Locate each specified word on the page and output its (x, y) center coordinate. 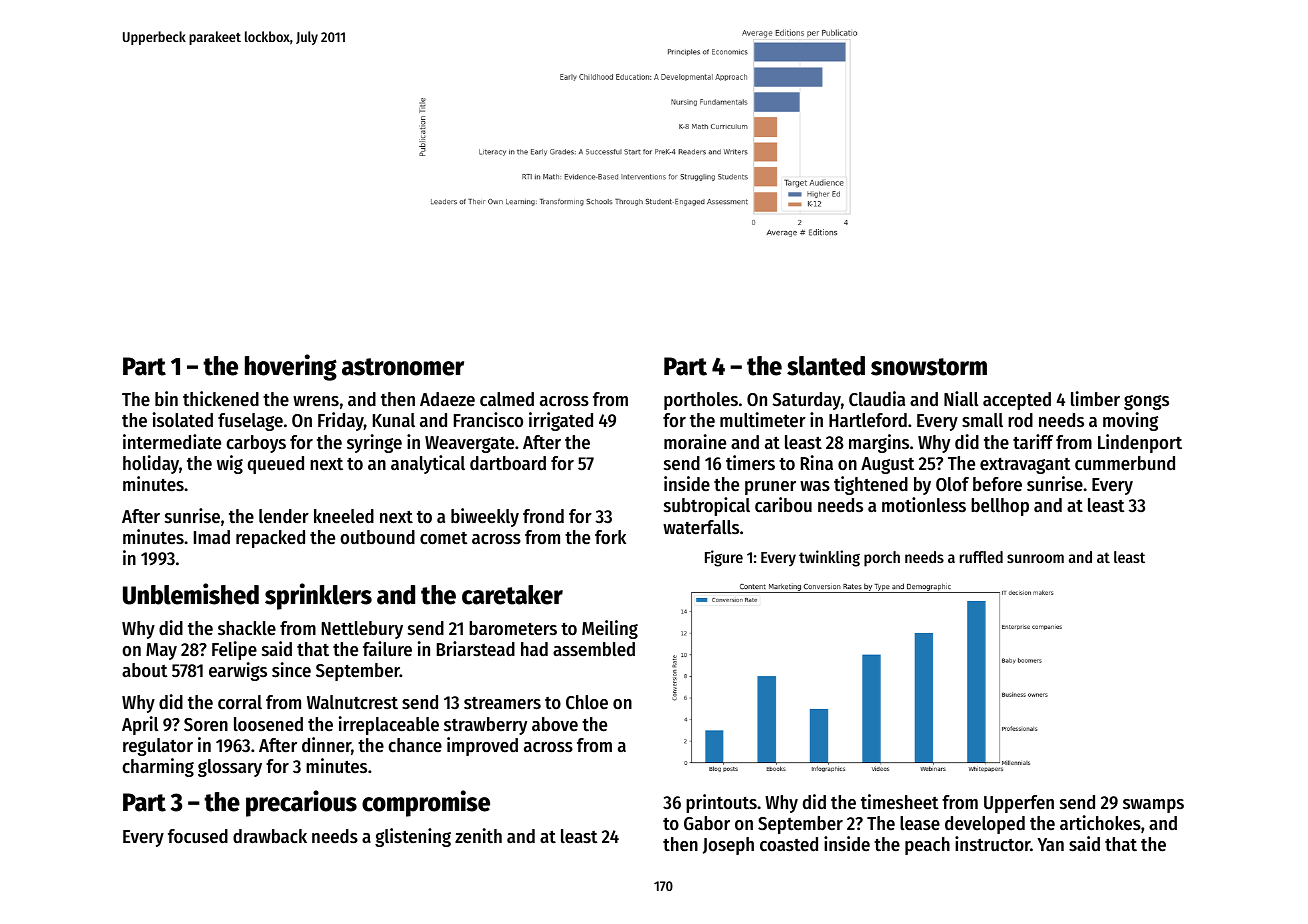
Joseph (728, 846)
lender (284, 516)
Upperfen (1019, 804)
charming (158, 767)
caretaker (512, 595)
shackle (247, 628)
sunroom (1035, 558)
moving (1130, 421)
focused (198, 836)
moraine (695, 442)
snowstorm (929, 367)
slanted (826, 366)
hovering (291, 367)
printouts (721, 803)
